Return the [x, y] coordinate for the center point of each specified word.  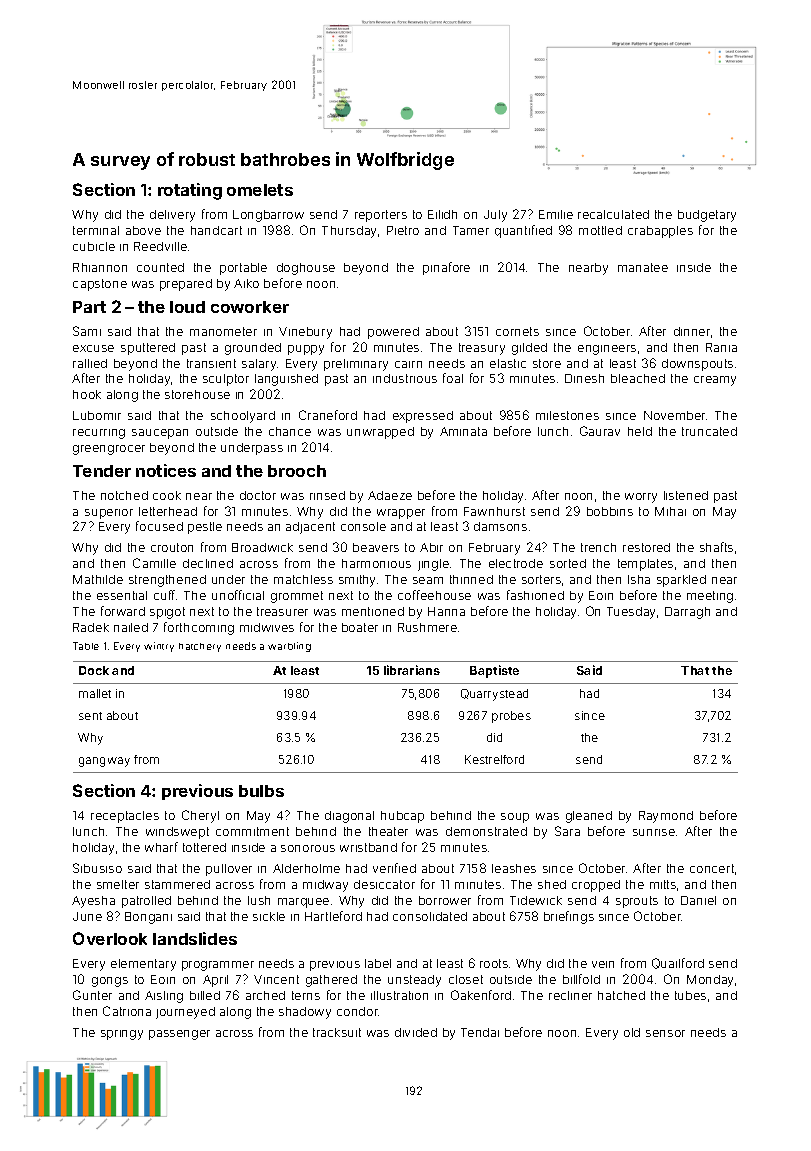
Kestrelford [494, 759]
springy [122, 1035]
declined [208, 563]
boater [360, 627]
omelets [260, 190]
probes [511, 717]
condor [358, 1011]
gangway [104, 762]
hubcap [402, 817]
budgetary [707, 216]
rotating [190, 191]
